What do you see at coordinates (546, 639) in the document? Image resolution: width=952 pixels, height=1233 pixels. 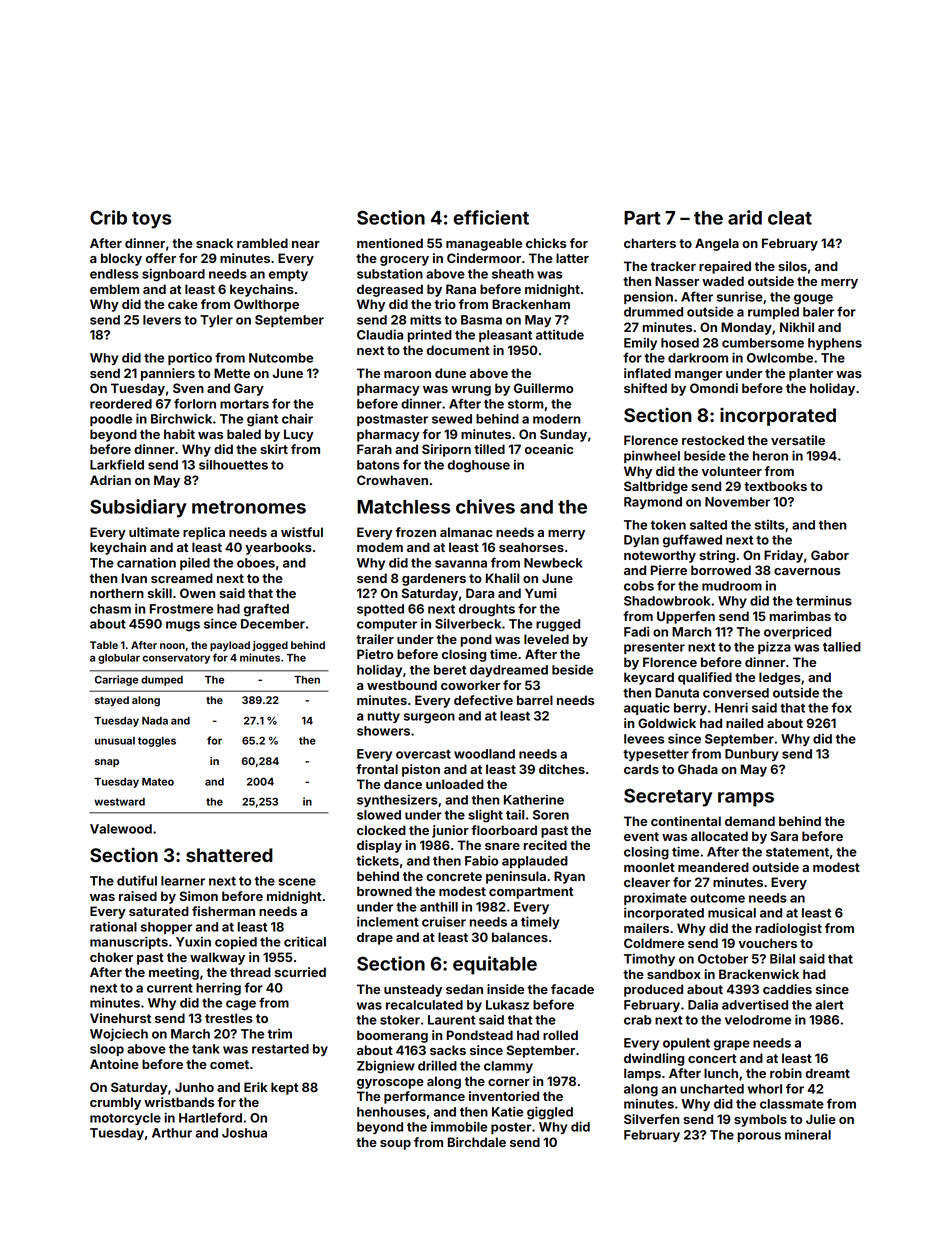 I see `leveled` at bounding box center [546, 639].
